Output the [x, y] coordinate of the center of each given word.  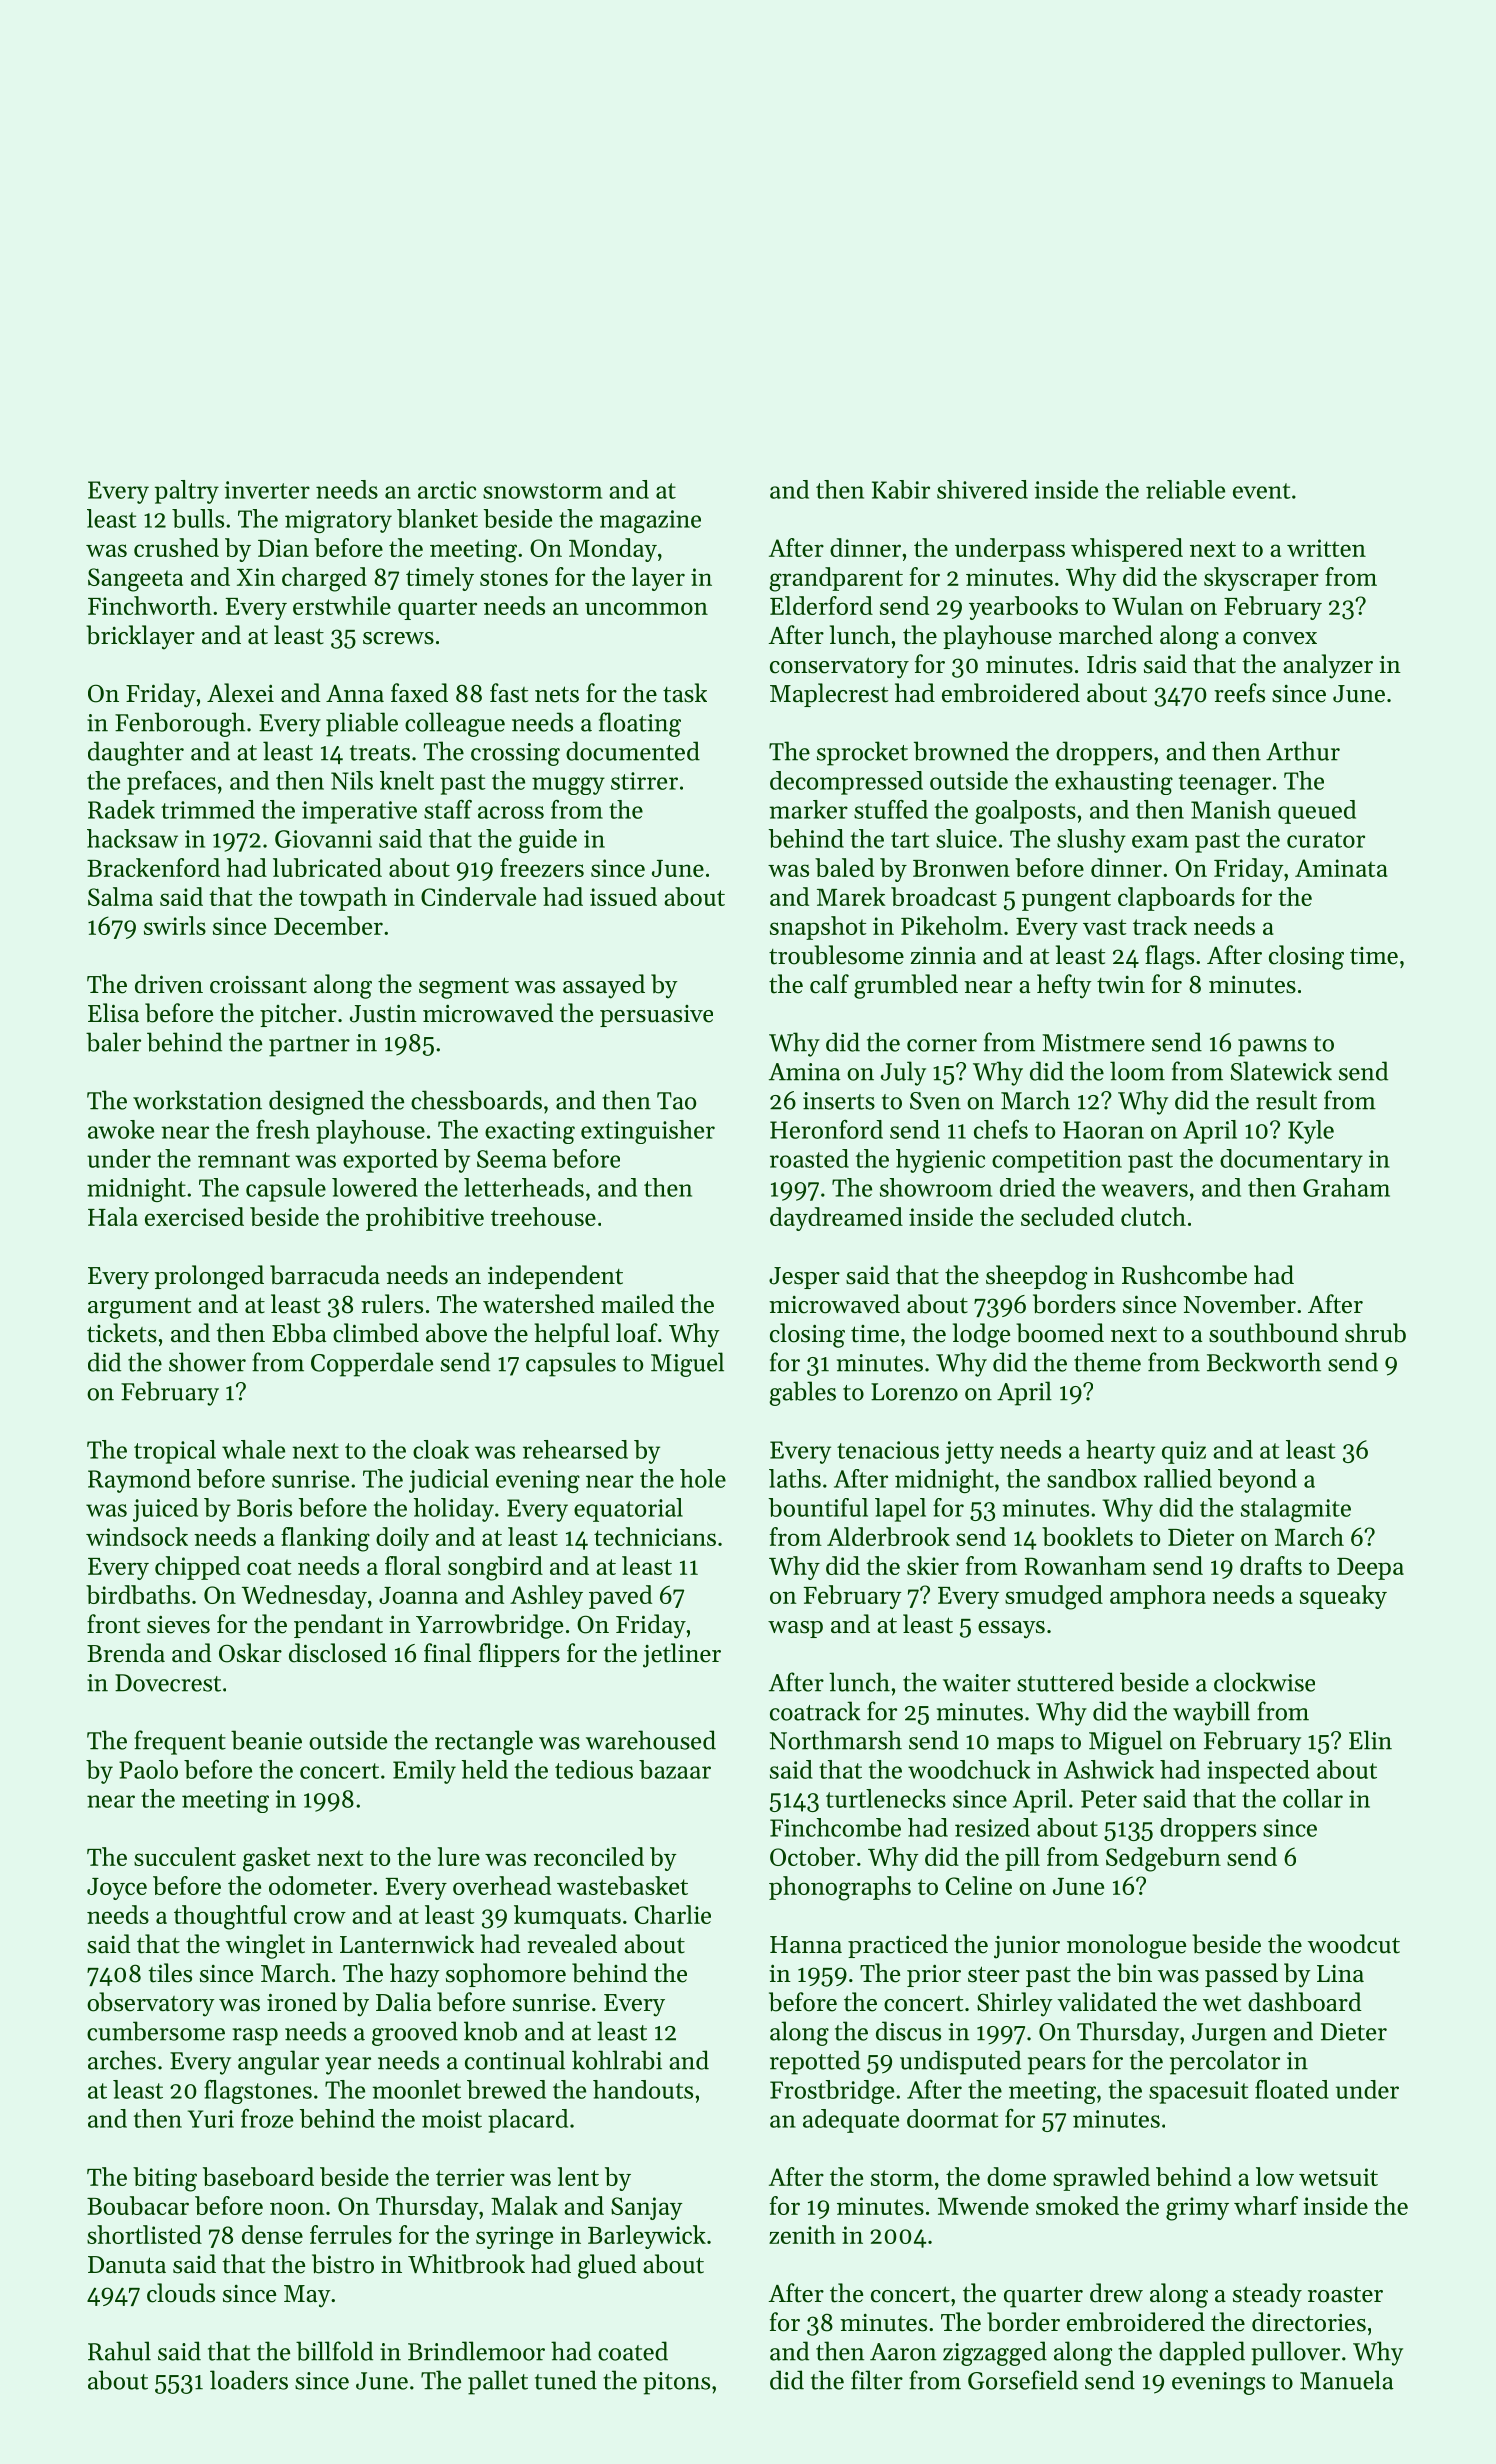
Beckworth [1264, 1362]
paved [620, 1597]
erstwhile [342, 605]
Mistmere [1093, 1043]
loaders [249, 2380]
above [456, 1333]
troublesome [836, 955]
